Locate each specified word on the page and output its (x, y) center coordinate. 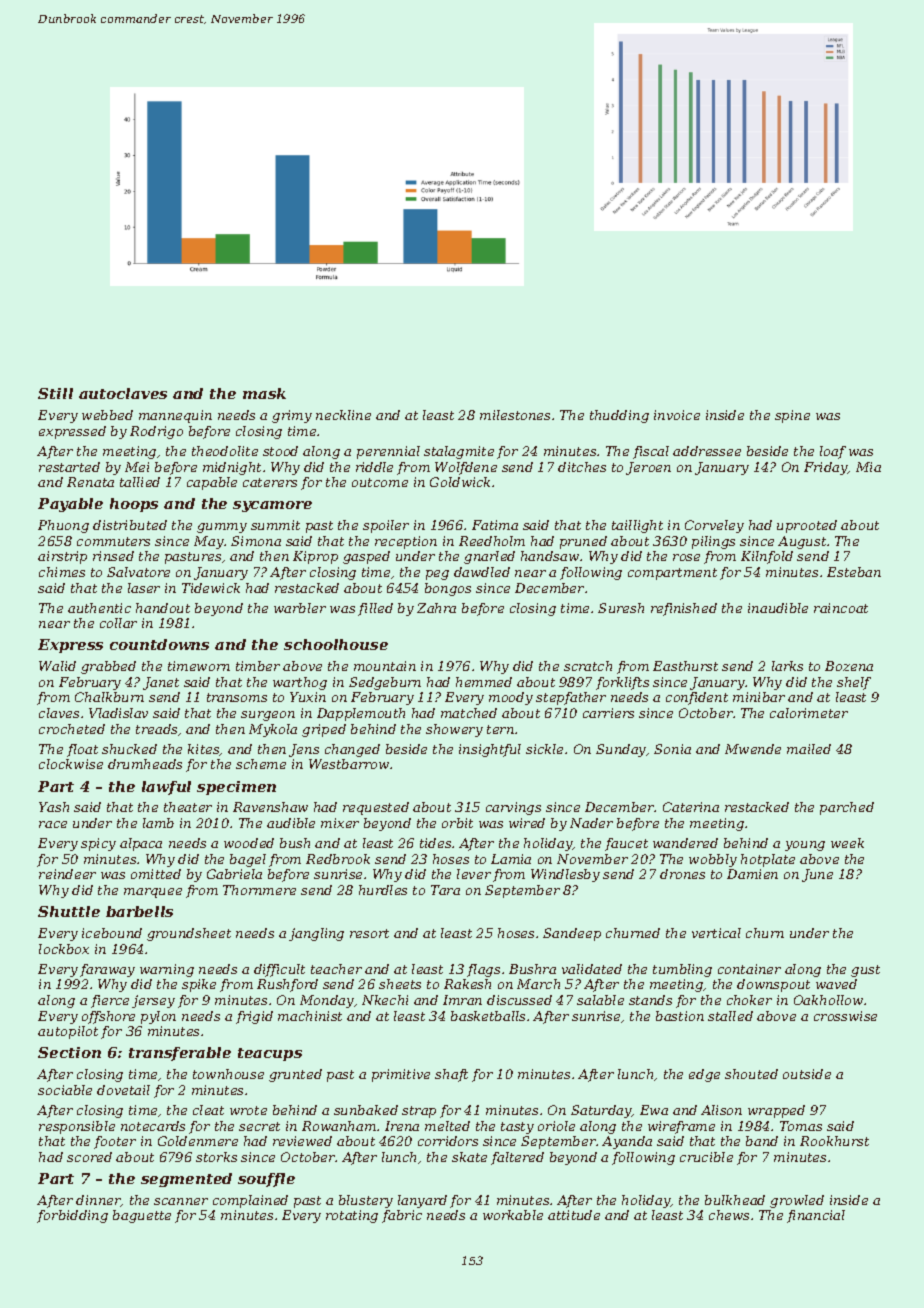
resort (369, 933)
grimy (292, 416)
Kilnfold (767, 557)
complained (250, 1201)
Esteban (854, 572)
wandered (685, 843)
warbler (300, 608)
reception (406, 542)
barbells (139, 911)
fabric (402, 1216)
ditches (582, 467)
